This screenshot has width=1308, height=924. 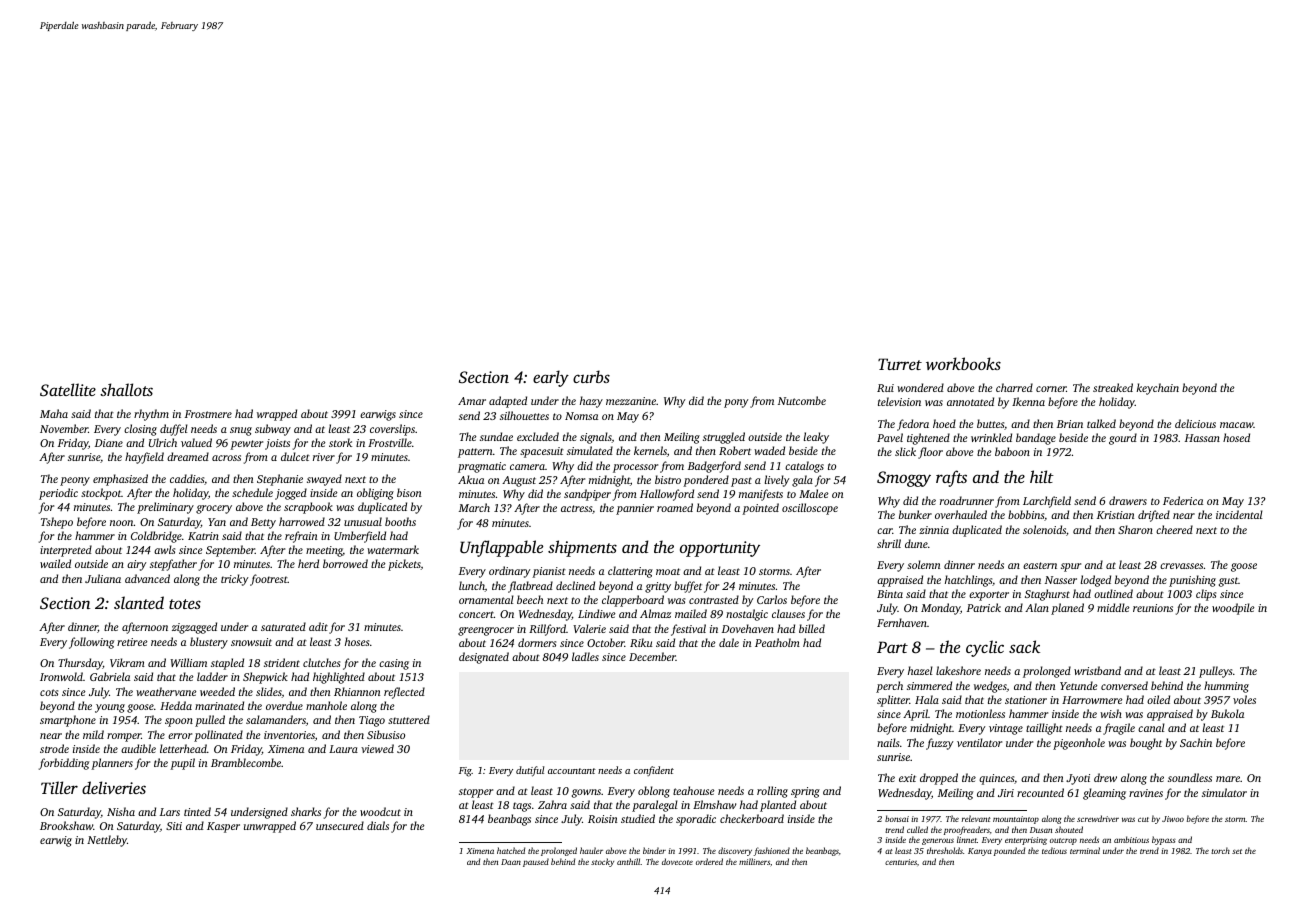 What do you see at coordinates (208, 414) in the screenshot?
I see `Frostmere` at bounding box center [208, 414].
